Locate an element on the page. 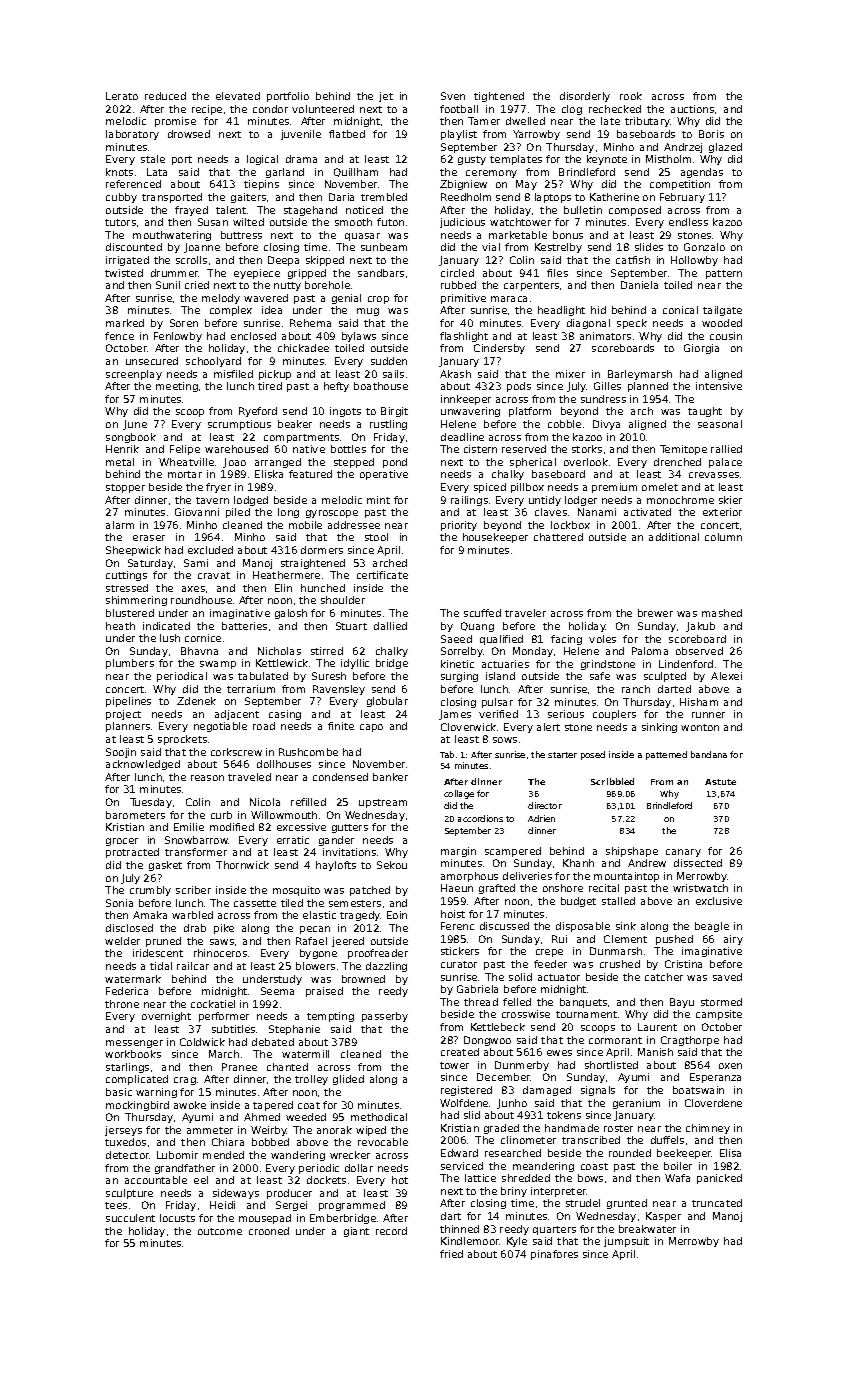 The width and height of the image is (849, 1400). rook is located at coordinates (631, 96).
